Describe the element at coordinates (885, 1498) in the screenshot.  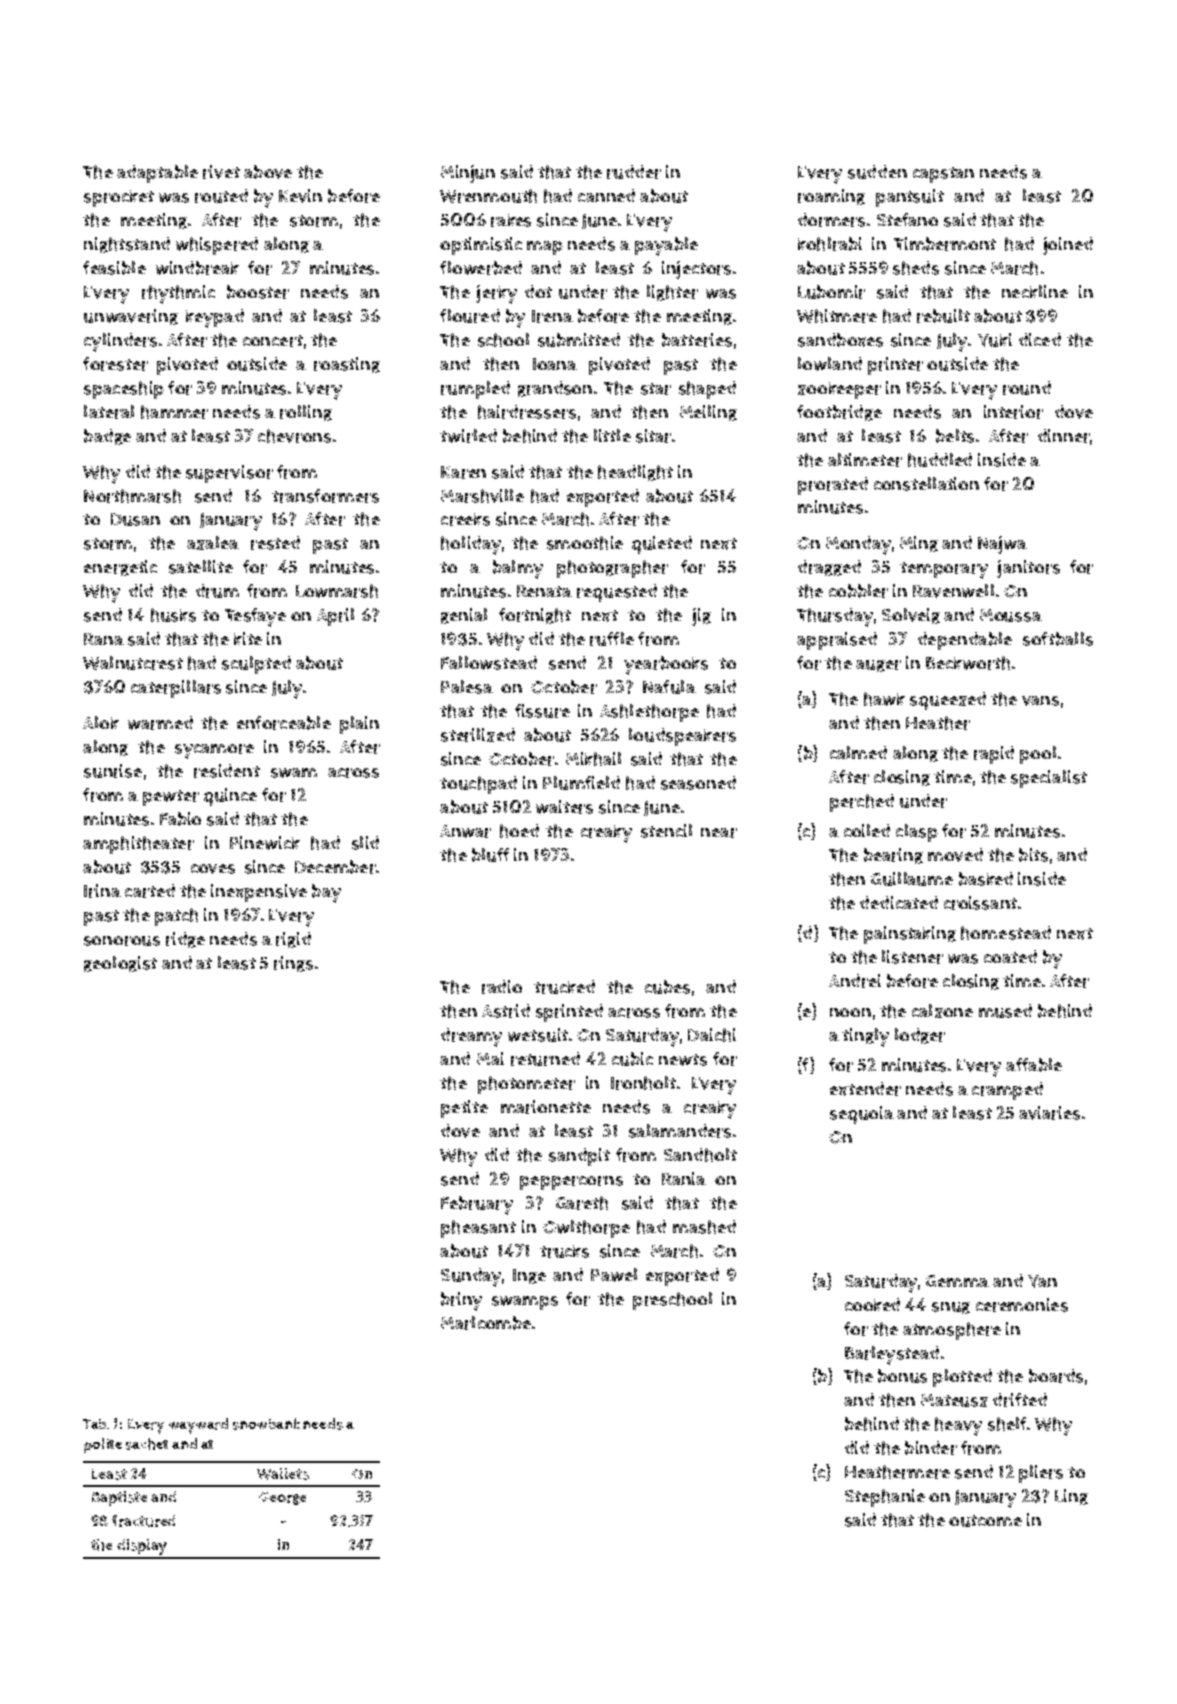
I see `Stephanie` at that location.
